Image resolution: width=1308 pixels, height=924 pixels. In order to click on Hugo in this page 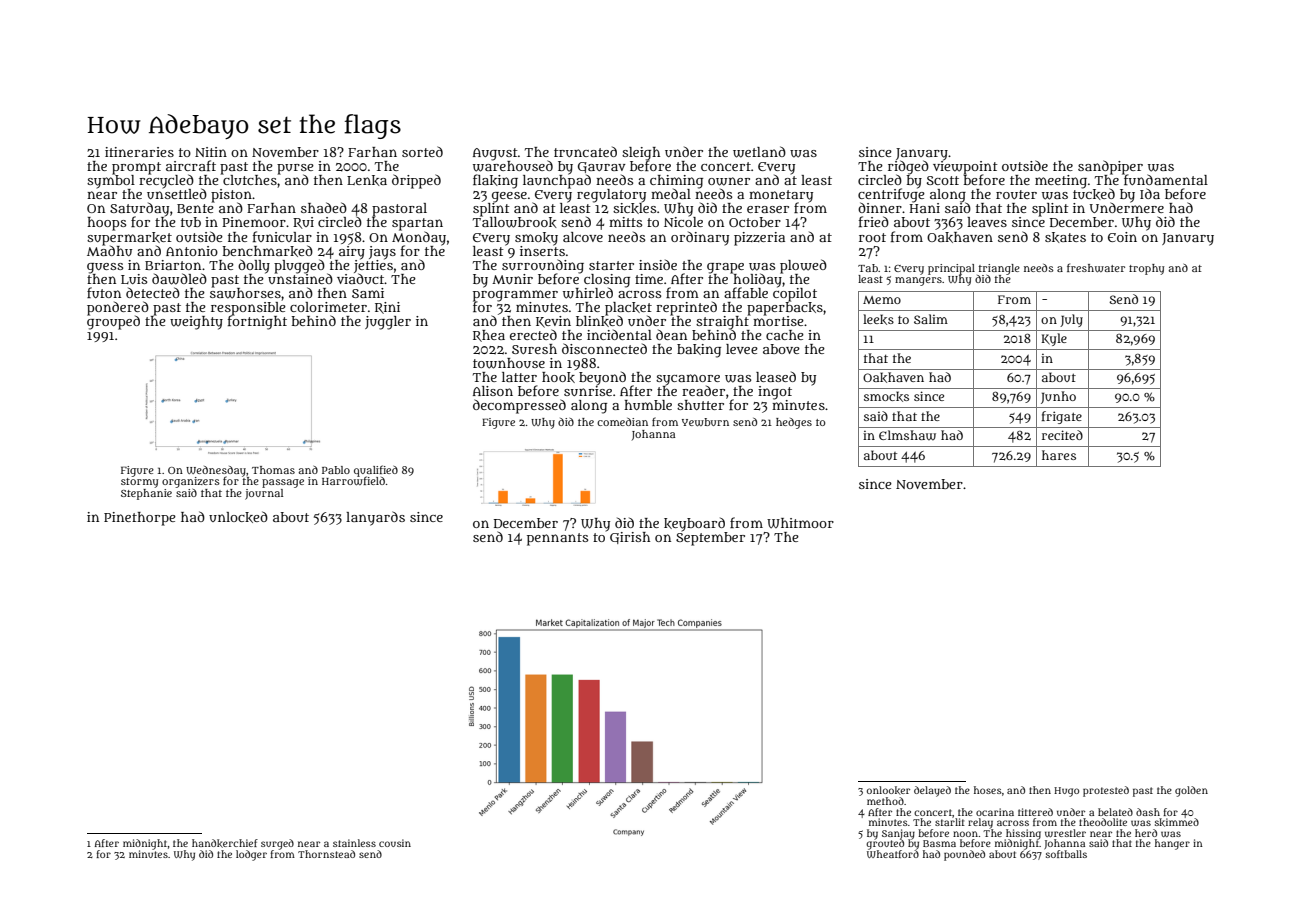, I will do `click(1066, 792)`.
